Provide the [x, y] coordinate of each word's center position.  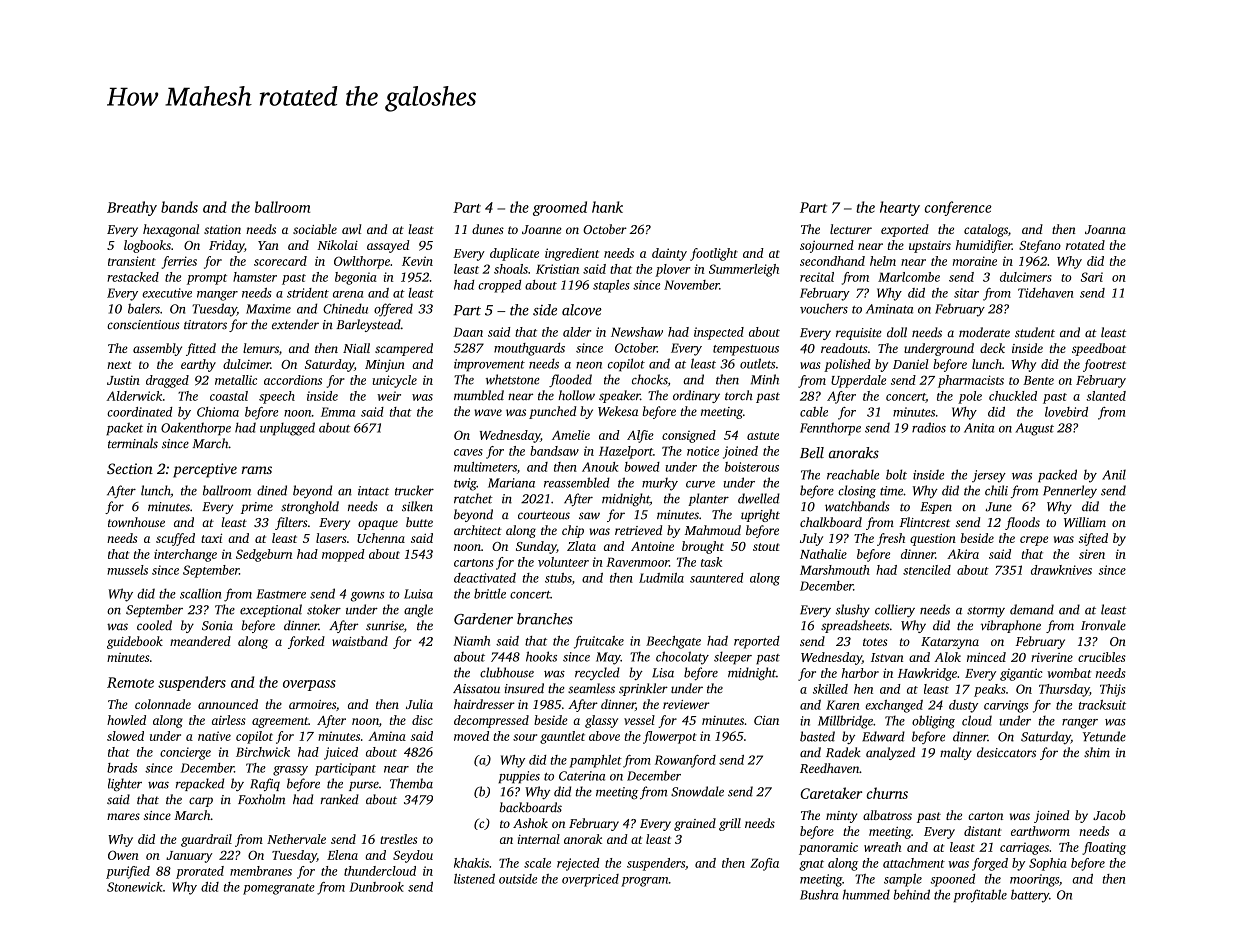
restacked [133, 277]
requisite [858, 334]
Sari [1092, 277]
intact [373, 491]
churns [887, 793]
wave [488, 412]
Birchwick [263, 752]
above [604, 736]
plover [672, 270]
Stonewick [135, 887]
